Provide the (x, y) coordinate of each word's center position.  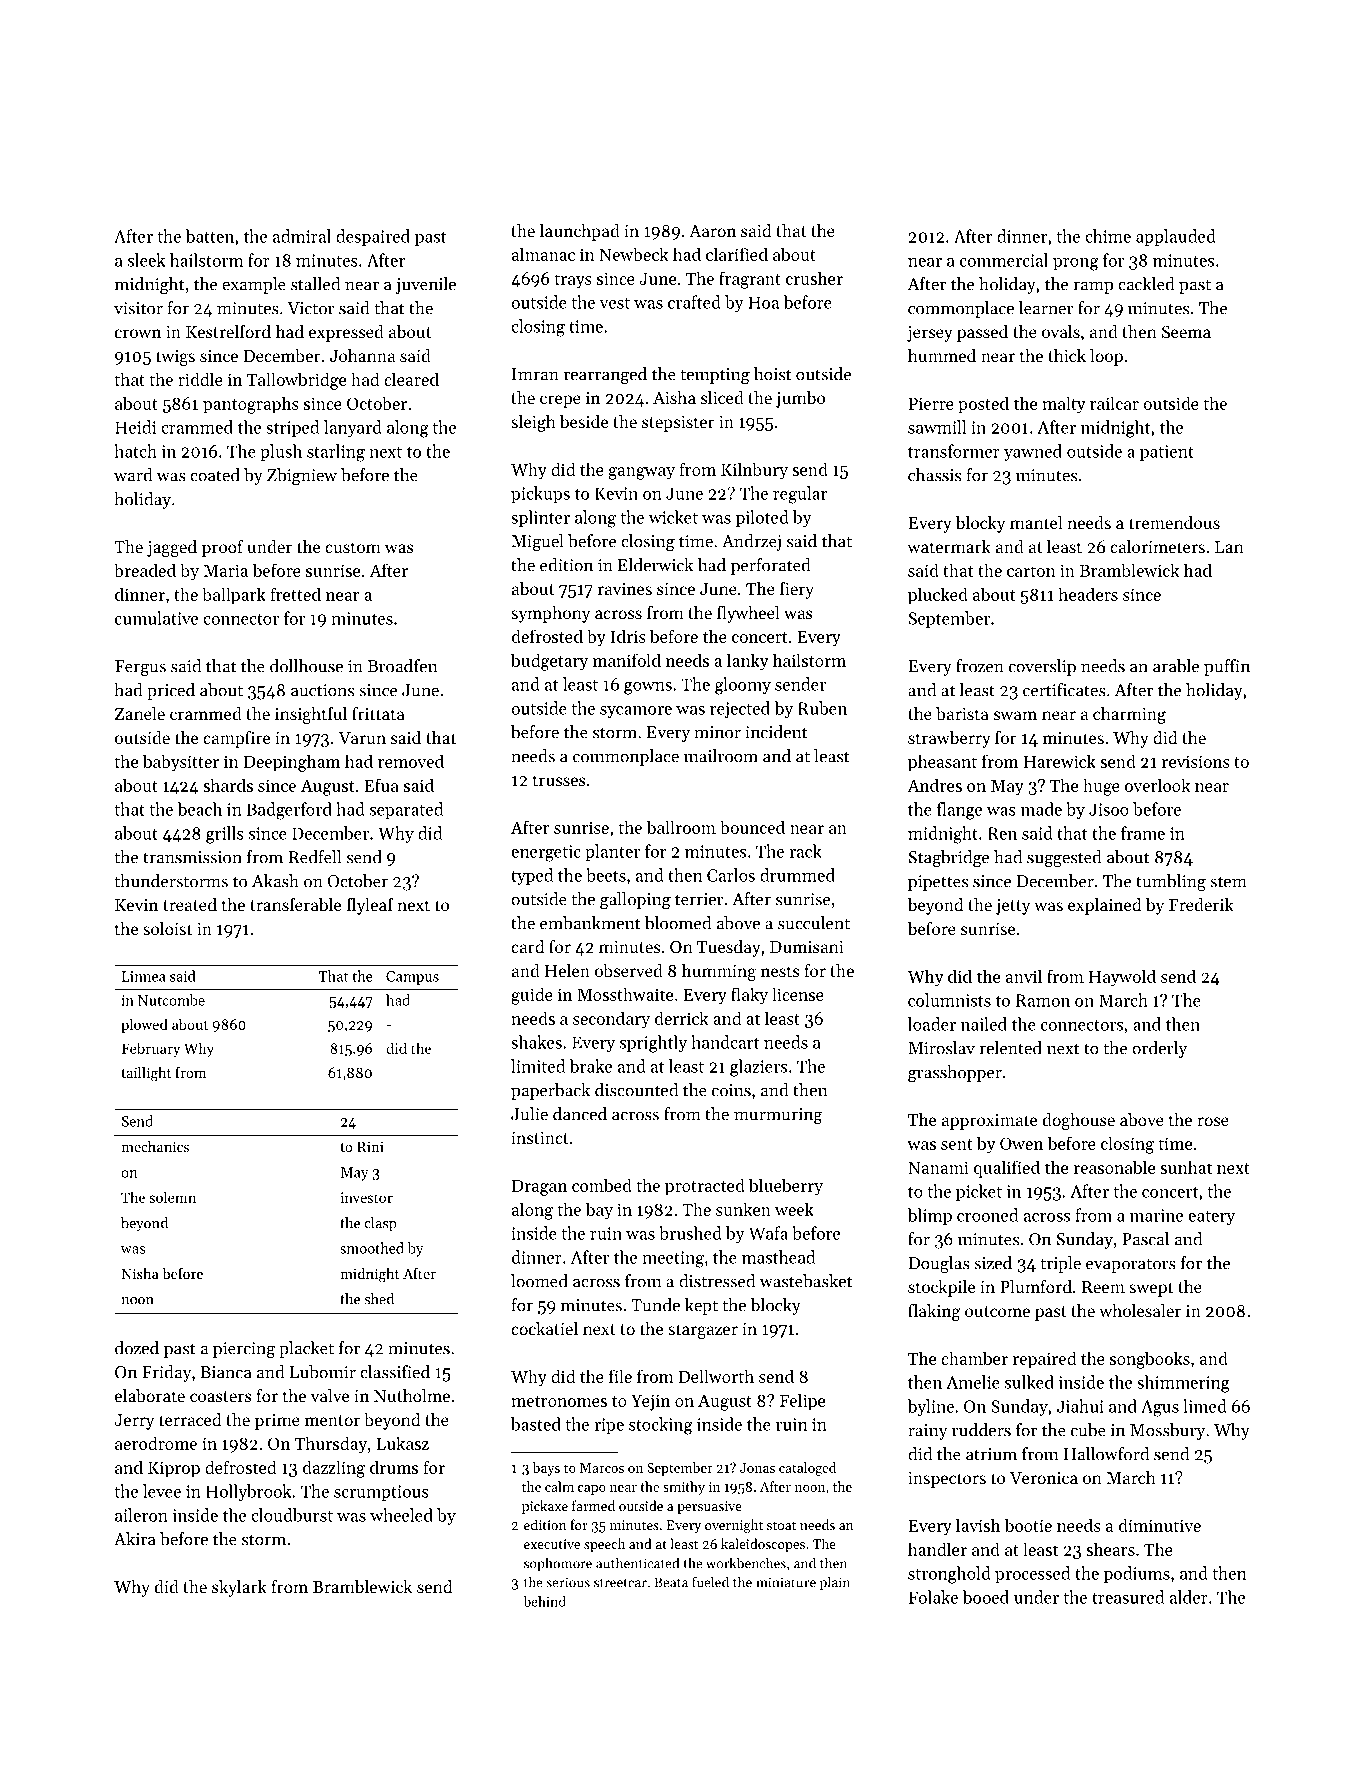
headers (1088, 594)
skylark (239, 1588)
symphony (550, 614)
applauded (1176, 237)
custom (353, 547)
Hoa (763, 302)
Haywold (1122, 978)
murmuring (778, 1116)
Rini (370, 1147)
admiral (302, 236)
